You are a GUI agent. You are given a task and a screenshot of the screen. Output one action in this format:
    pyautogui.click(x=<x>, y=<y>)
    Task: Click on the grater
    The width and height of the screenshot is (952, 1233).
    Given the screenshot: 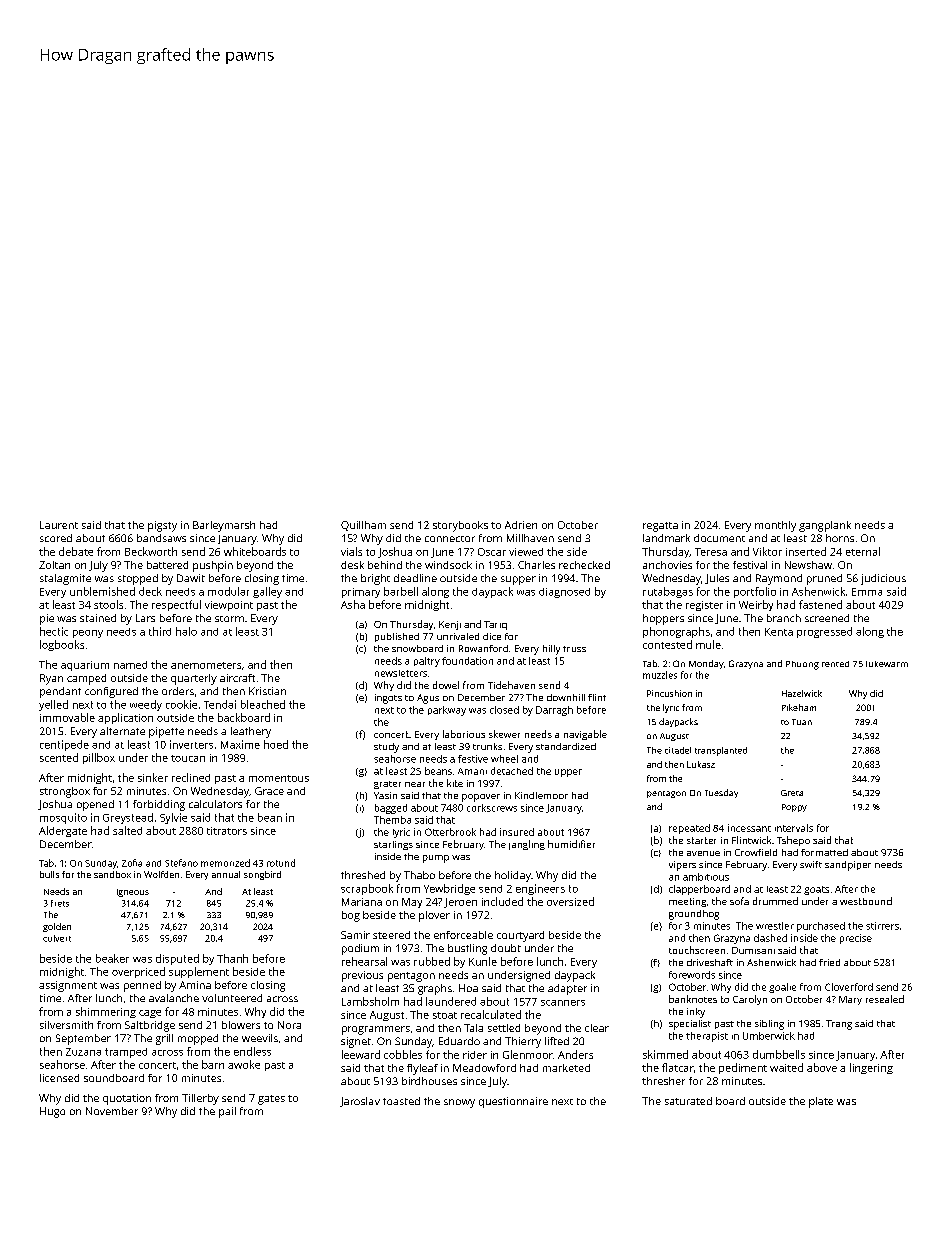 What is the action you would take?
    pyautogui.click(x=387, y=785)
